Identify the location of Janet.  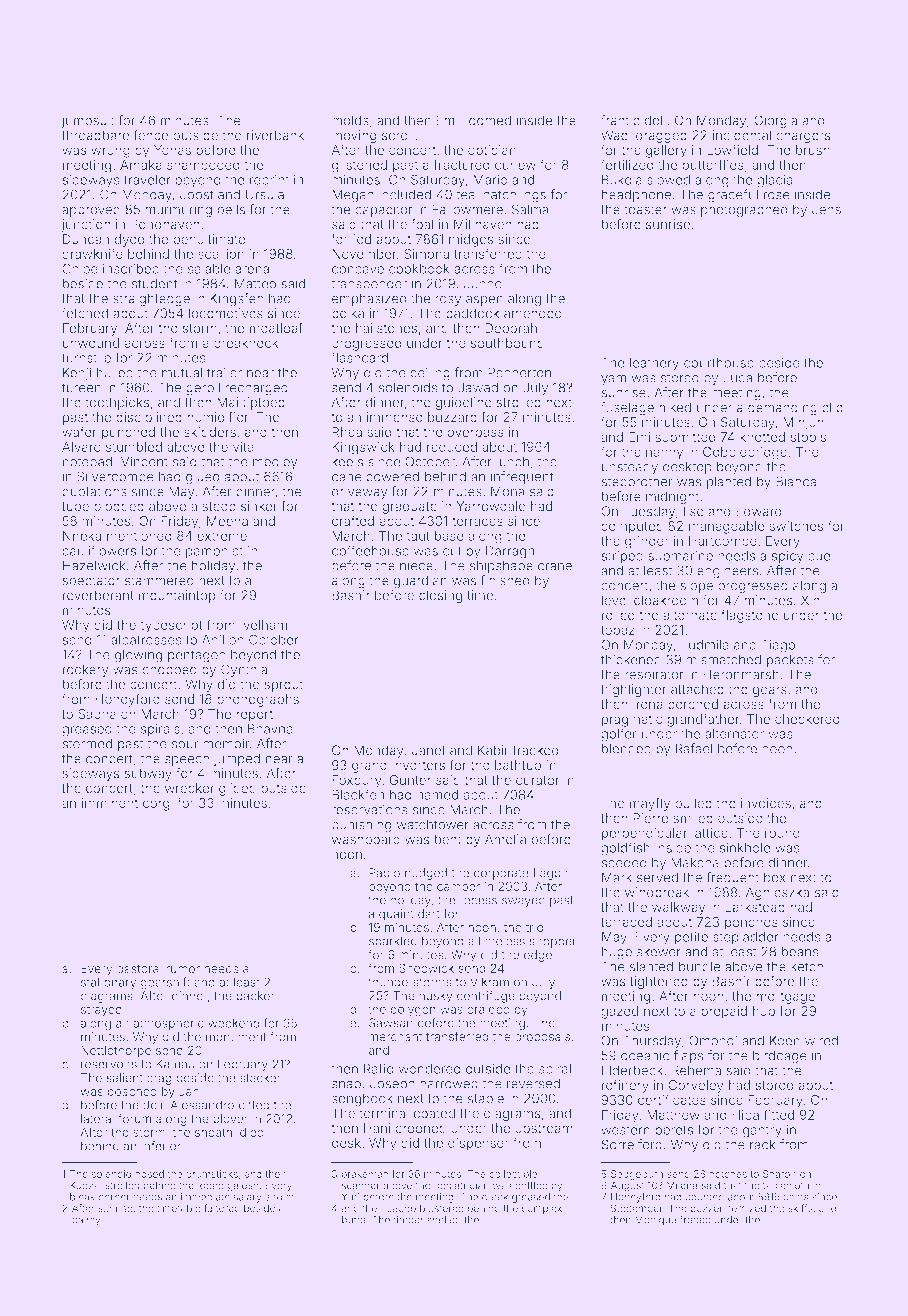
(428, 751).
